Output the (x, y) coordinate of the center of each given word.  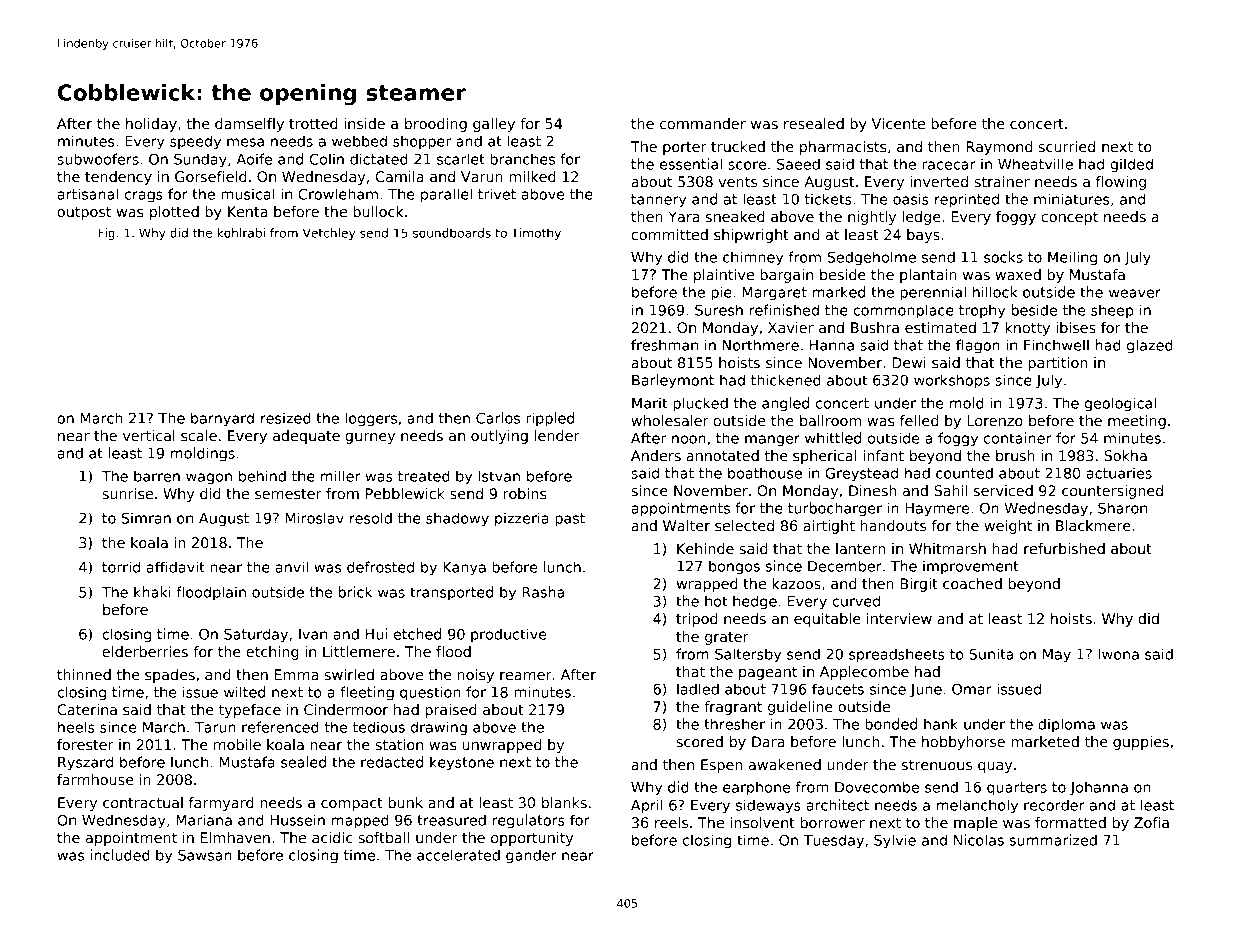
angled (785, 404)
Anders (656, 455)
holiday (151, 125)
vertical (149, 435)
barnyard (222, 419)
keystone (462, 763)
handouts (893, 525)
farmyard (221, 804)
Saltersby (748, 655)
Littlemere (359, 651)
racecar (949, 165)
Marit (649, 403)
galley (494, 125)
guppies (1141, 743)
